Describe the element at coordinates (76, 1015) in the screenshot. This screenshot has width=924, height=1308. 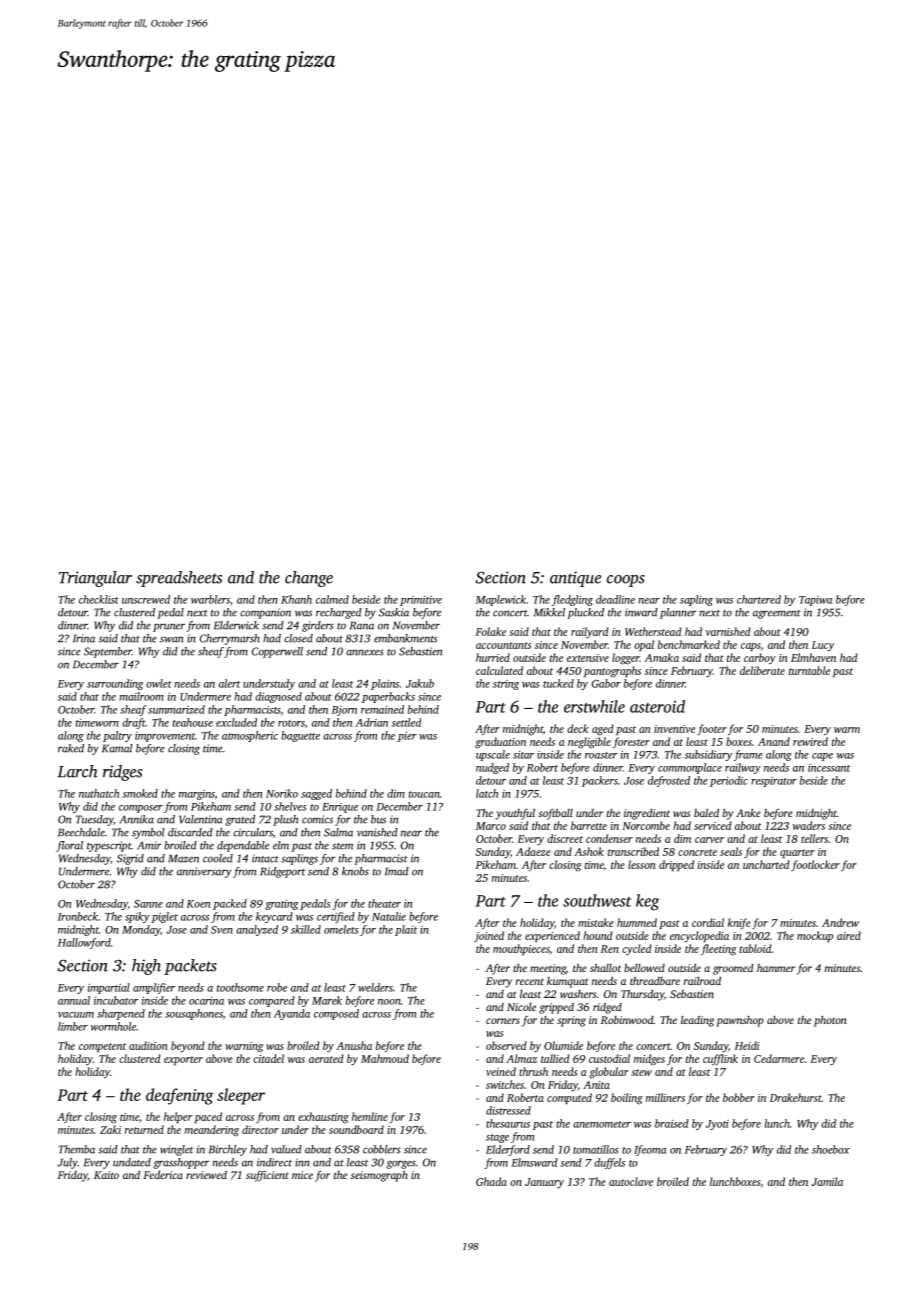
I see `vacuum` at that location.
